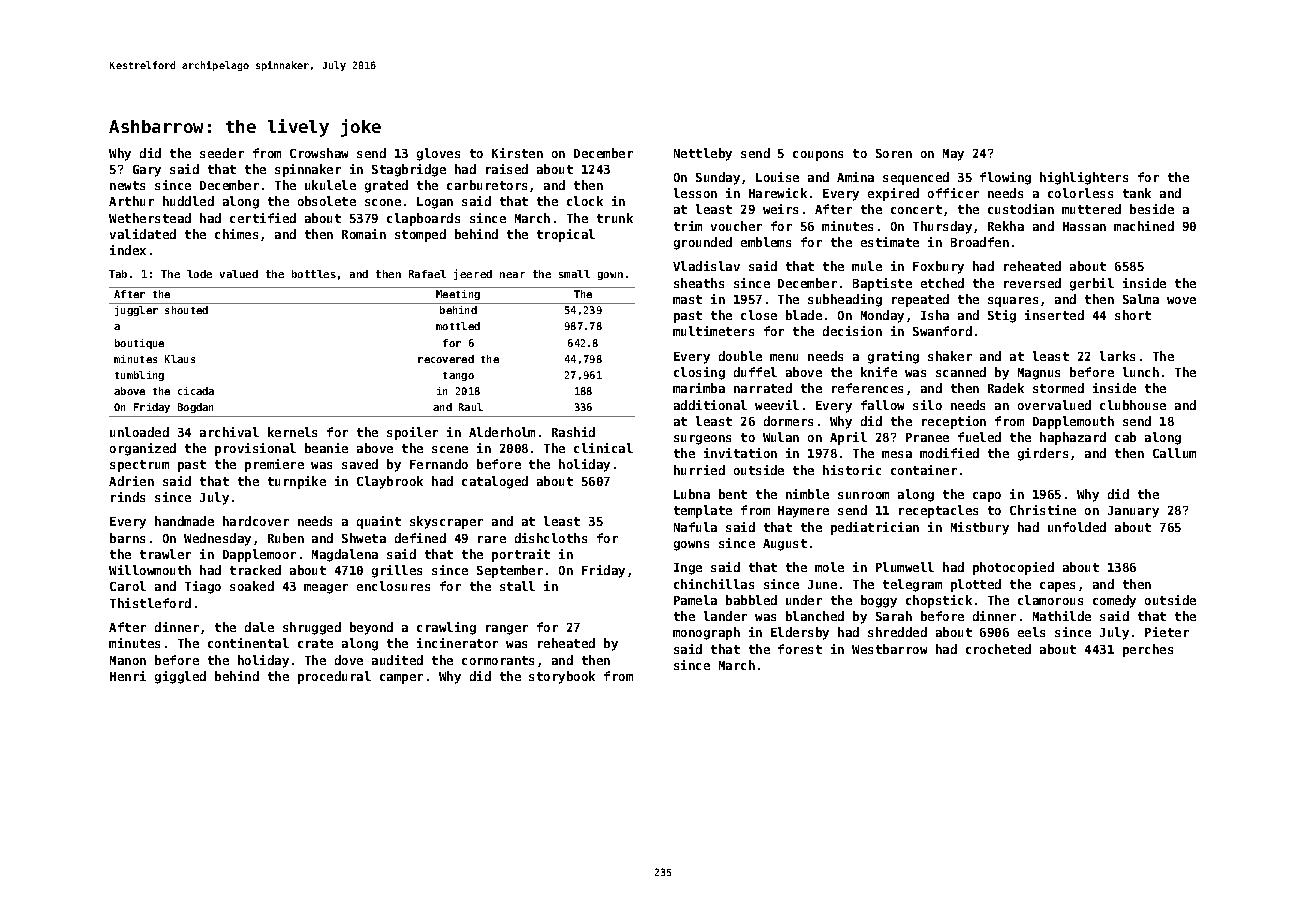  What do you see at coordinates (566, 235) in the document?
I see `tropical` at bounding box center [566, 235].
